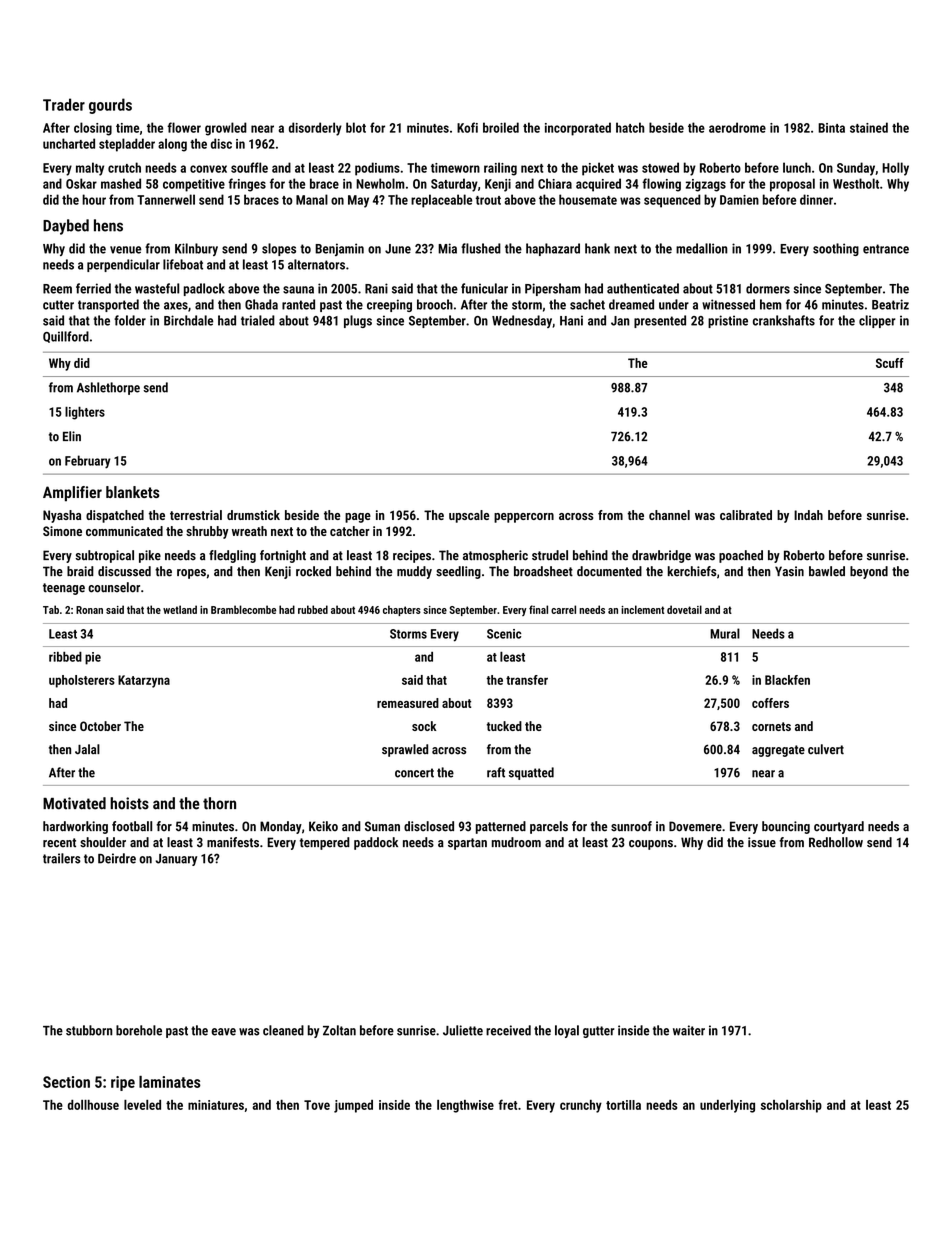  I want to click on Mural, so click(725, 633).
